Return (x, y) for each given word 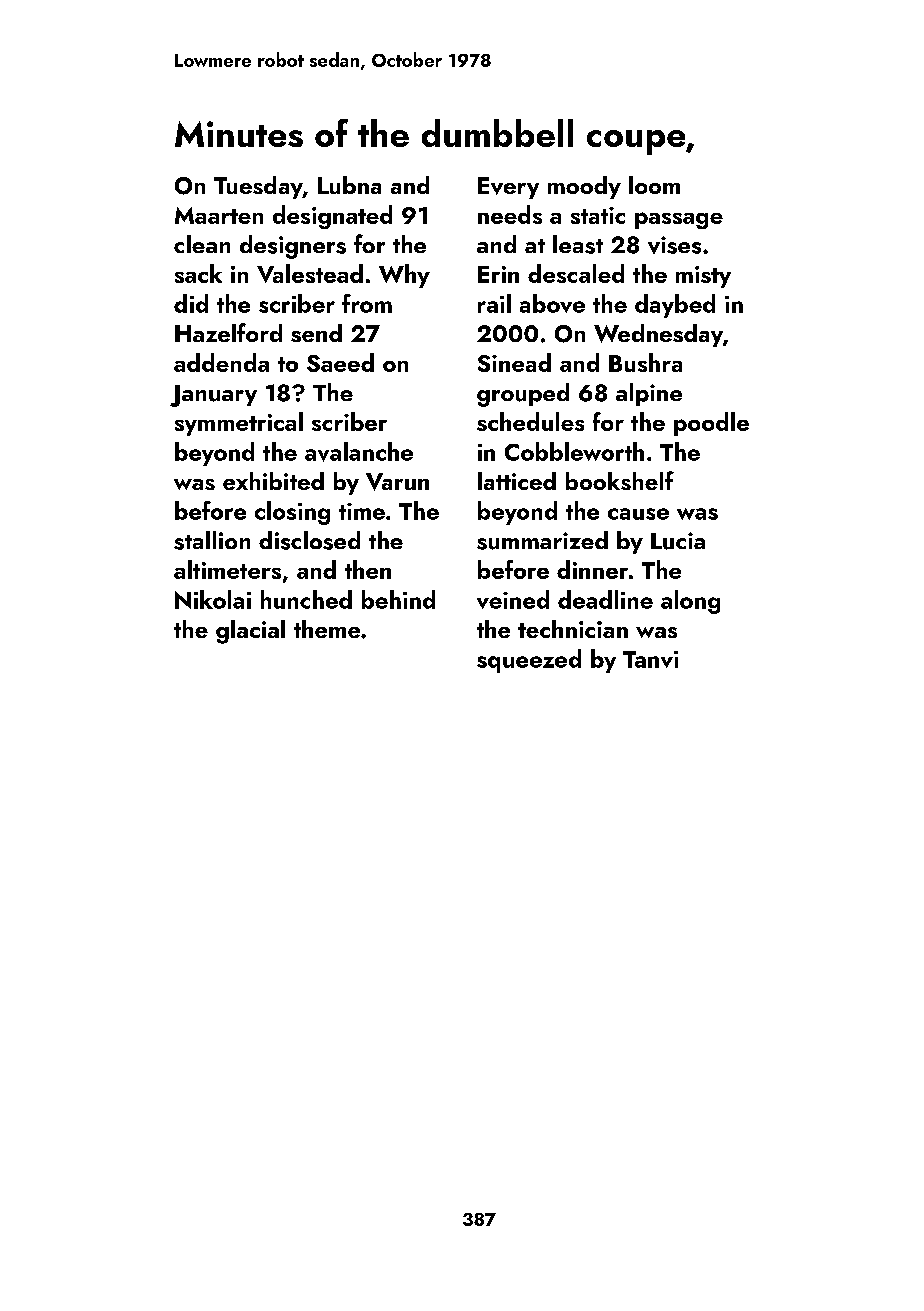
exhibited (273, 481)
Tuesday (258, 187)
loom (654, 185)
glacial (250, 632)
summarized (542, 540)
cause (638, 514)
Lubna (349, 185)
